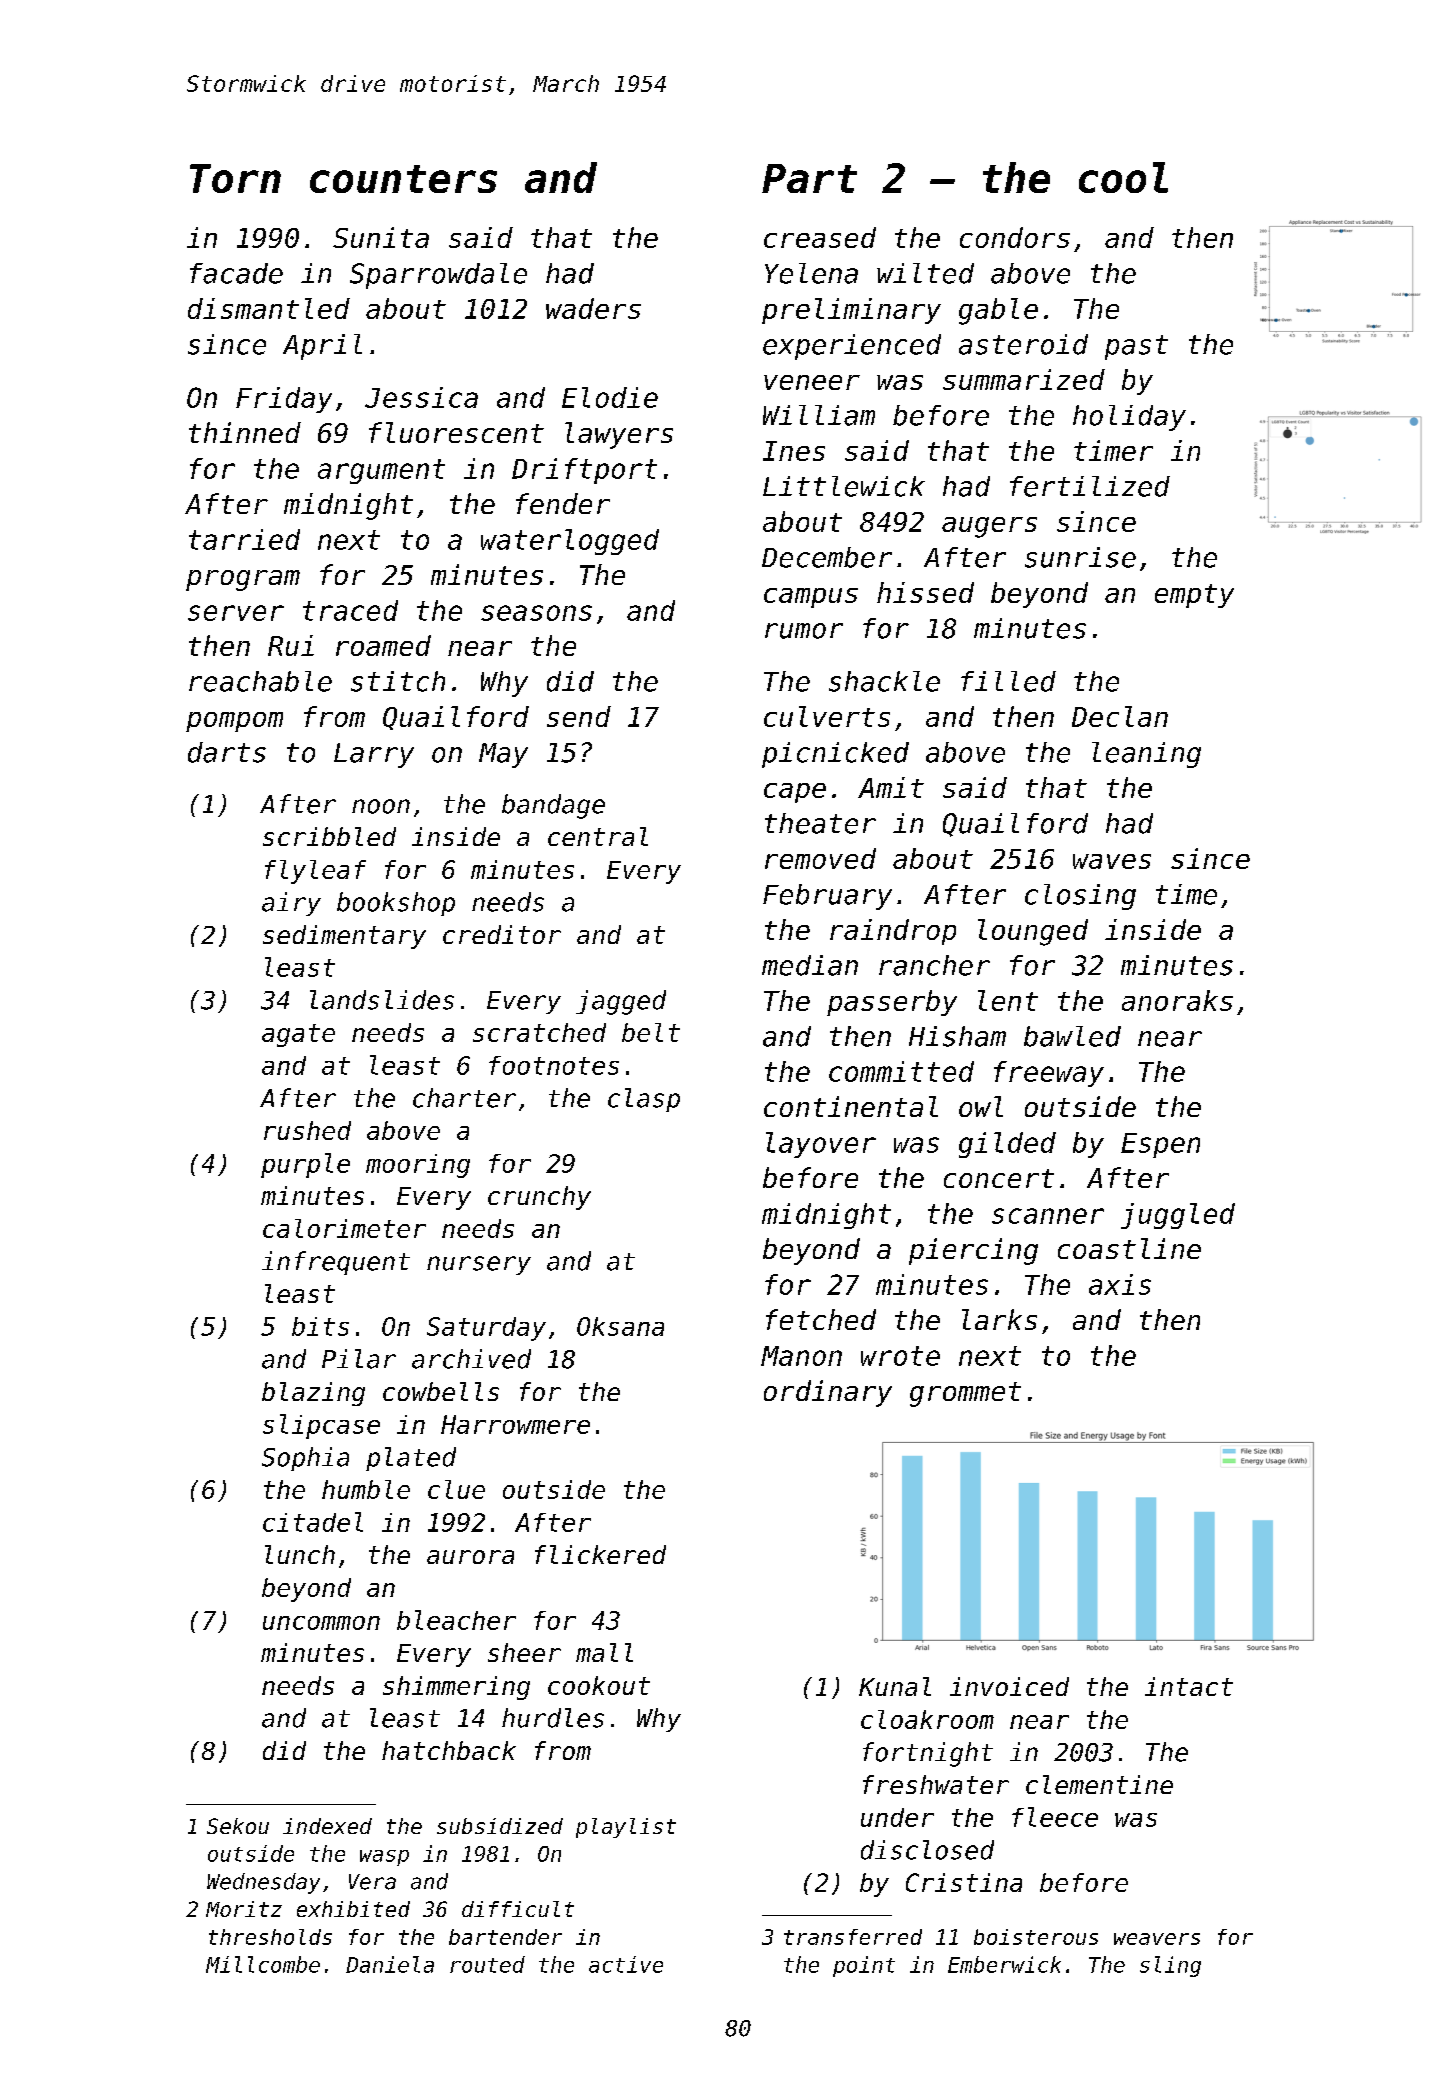 This document has height=2100, width=1450. What do you see at coordinates (553, 1718) in the document?
I see `hurdles` at bounding box center [553, 1718].
